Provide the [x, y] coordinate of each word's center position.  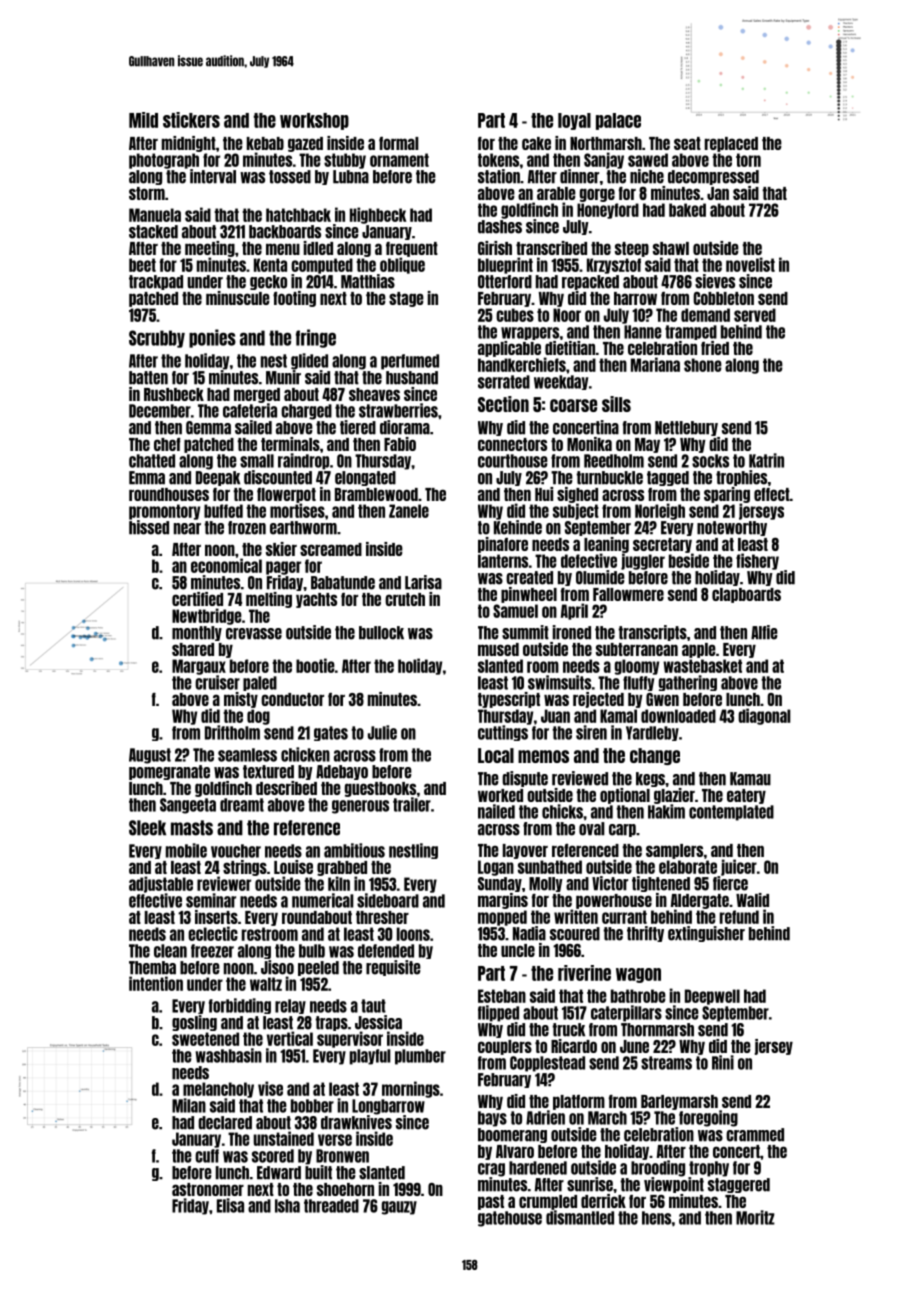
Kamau [750, 779]
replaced [731, 144]
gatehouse [510, 1219]
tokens [498, 160]
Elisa [230, 1205]
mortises [297, 510]
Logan [496, 868]
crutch [405, 599]
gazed [305, 144]
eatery [746, 796]
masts [192, 828]
